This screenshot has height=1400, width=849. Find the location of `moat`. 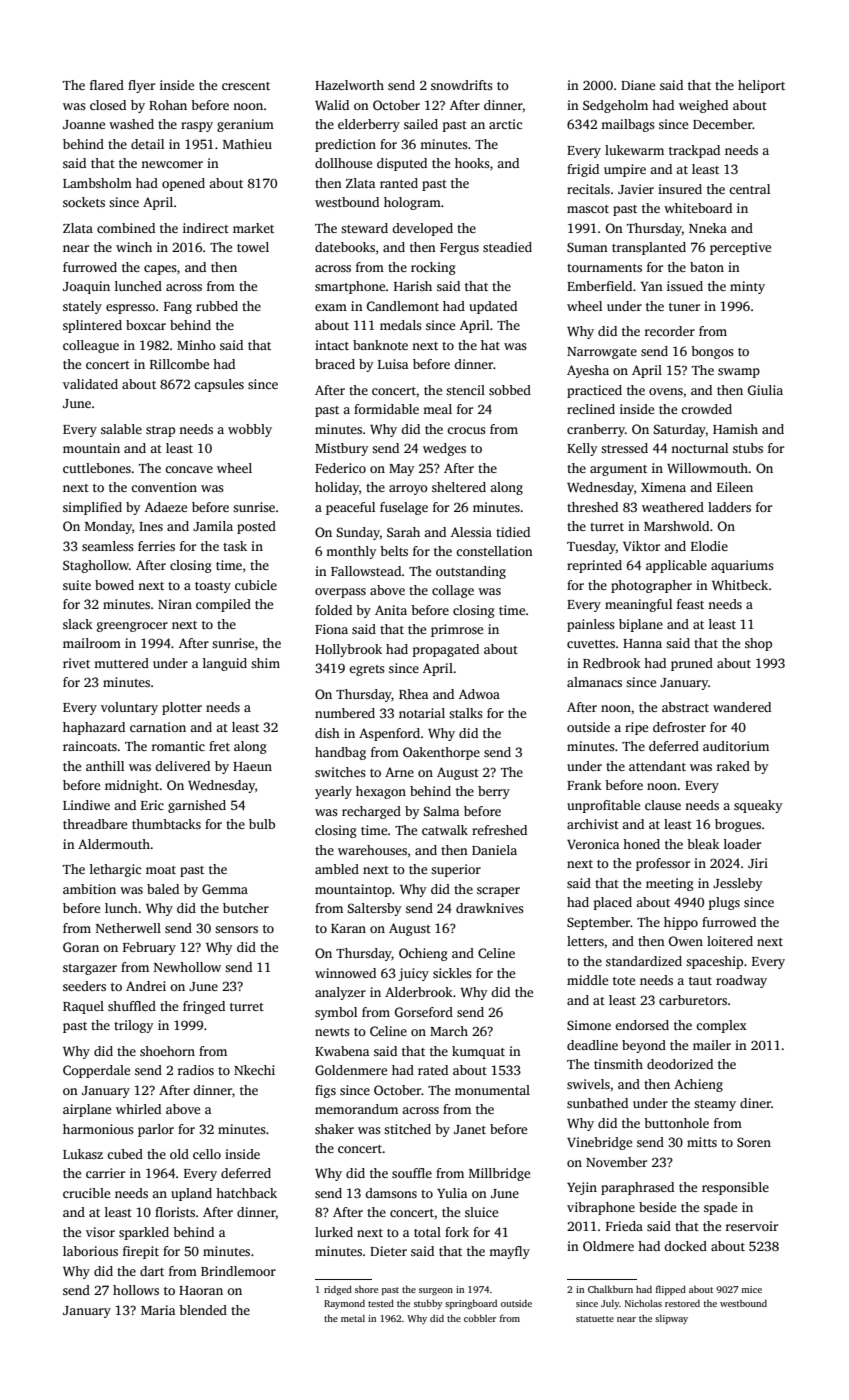

moat is located at coordinates (161, 870).
